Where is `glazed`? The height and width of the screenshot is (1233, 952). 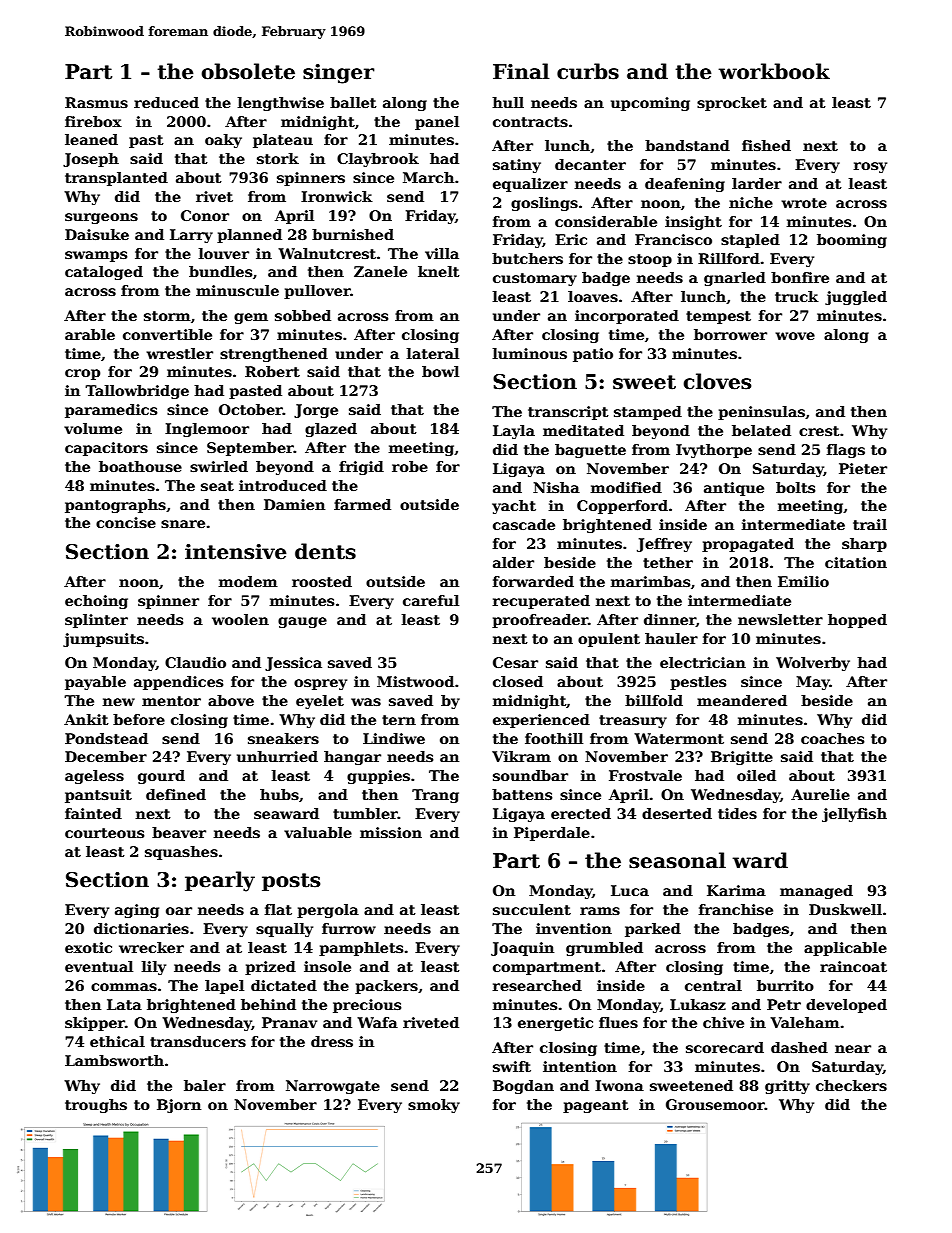
glazed is located at coordinates (331, 430).
